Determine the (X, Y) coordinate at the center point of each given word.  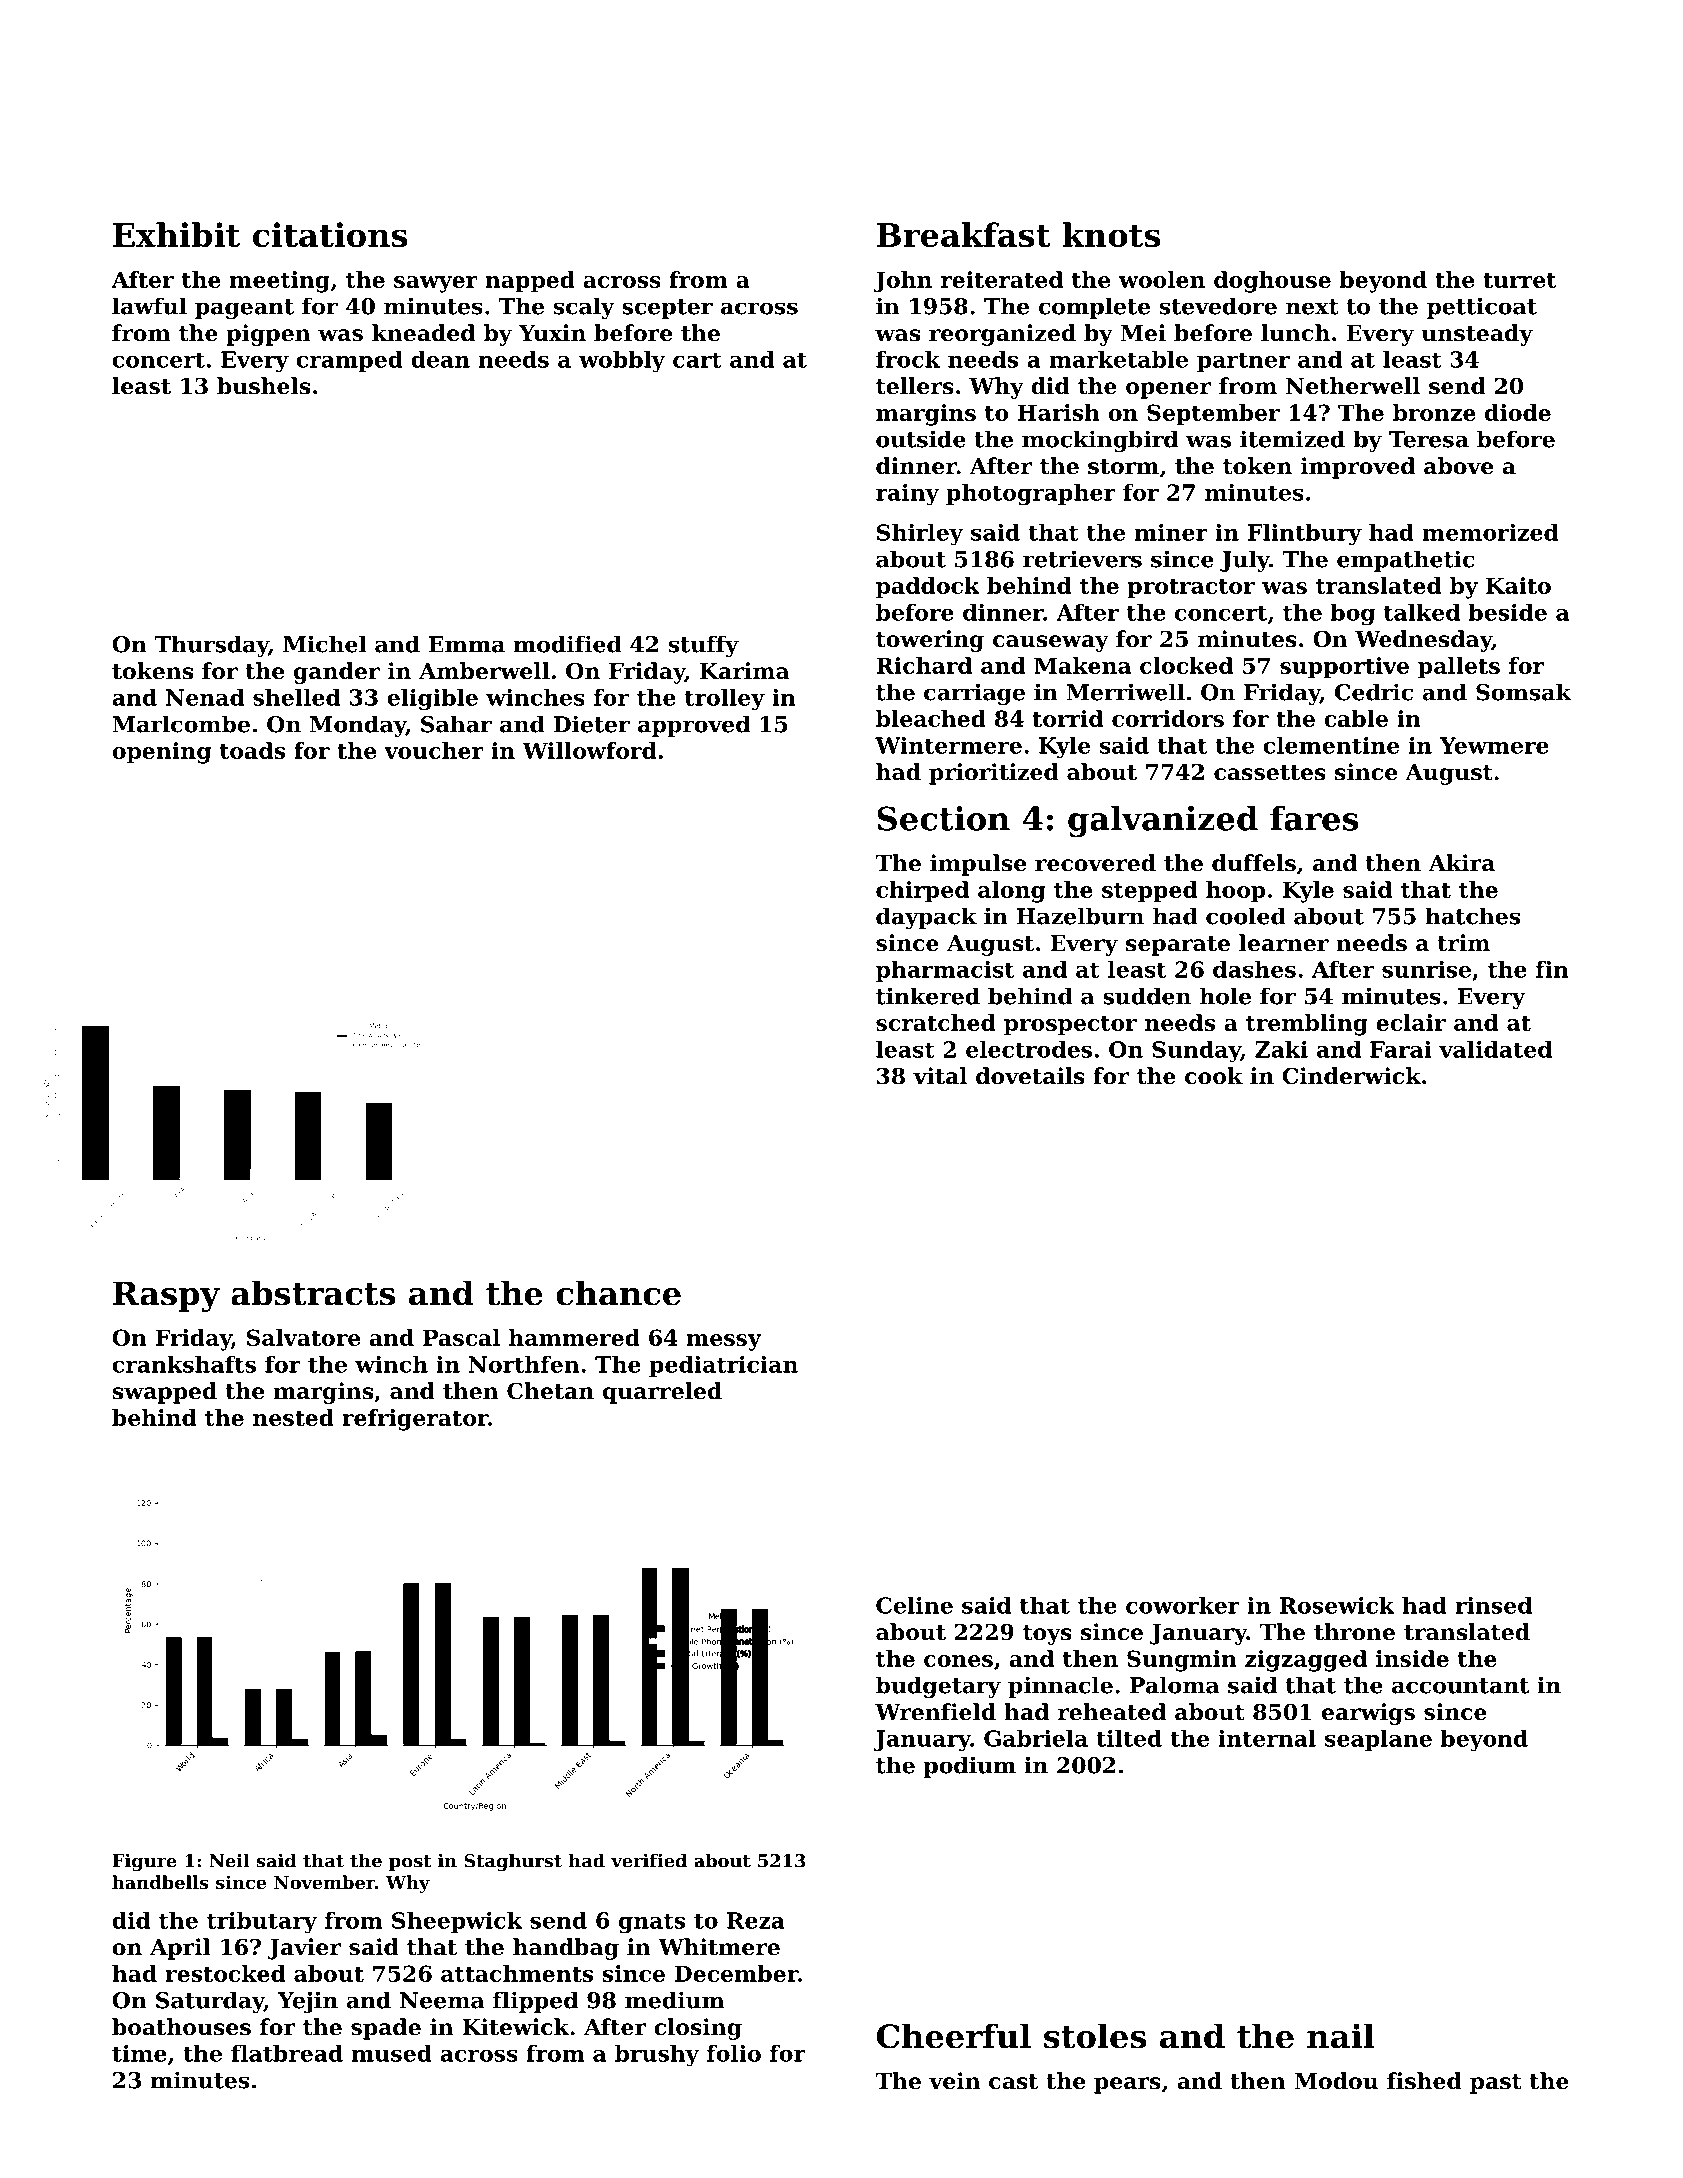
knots (1111, 234)
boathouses (181, 2027)
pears (1127, 2085)
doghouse (1272, 282)
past (1496, 2084)
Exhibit (176, 234)
